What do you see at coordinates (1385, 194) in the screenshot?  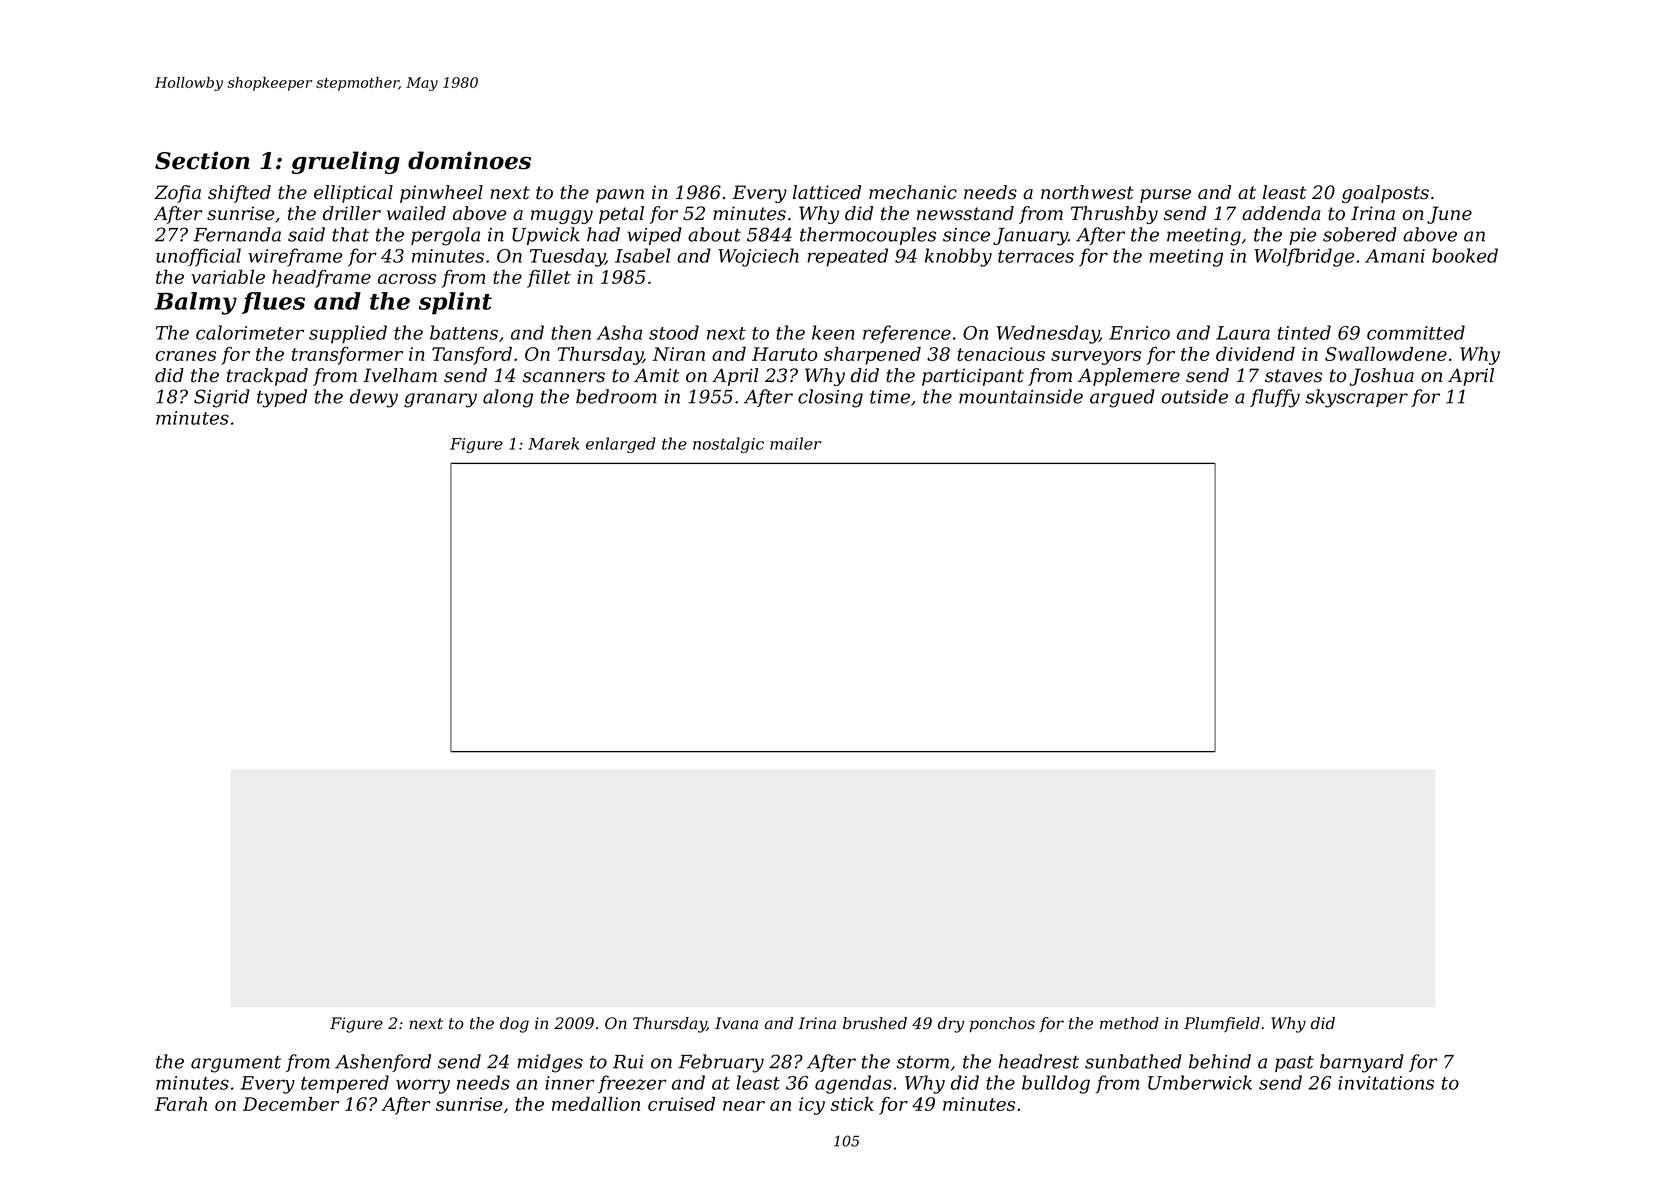 I see `goalposts` at bounding box center [1385, 194].
